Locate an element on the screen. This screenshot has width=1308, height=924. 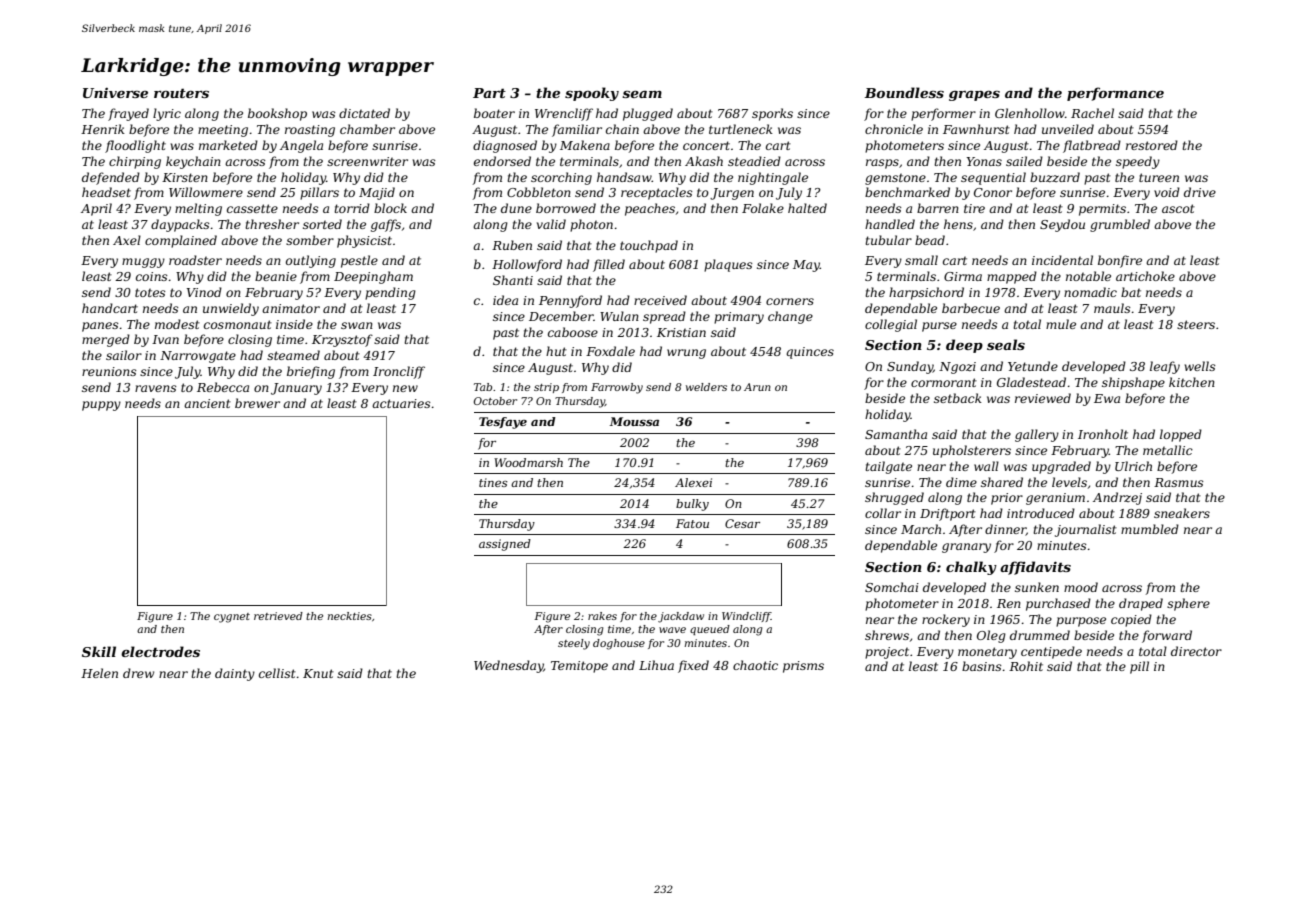
neckties is located at coordinates (349, 616).
